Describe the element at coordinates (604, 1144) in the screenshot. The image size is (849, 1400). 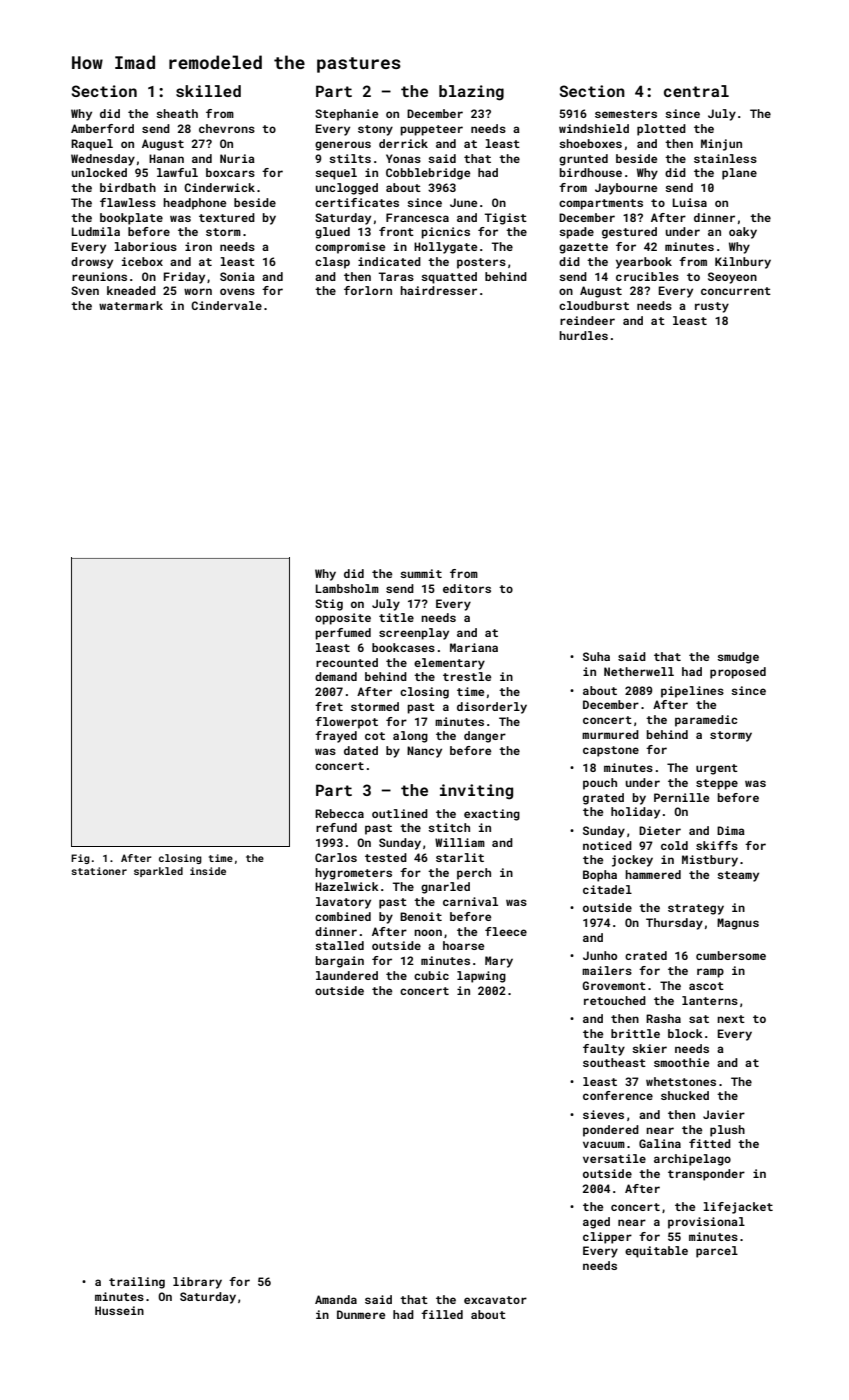
I see `vacuum` at that location.
